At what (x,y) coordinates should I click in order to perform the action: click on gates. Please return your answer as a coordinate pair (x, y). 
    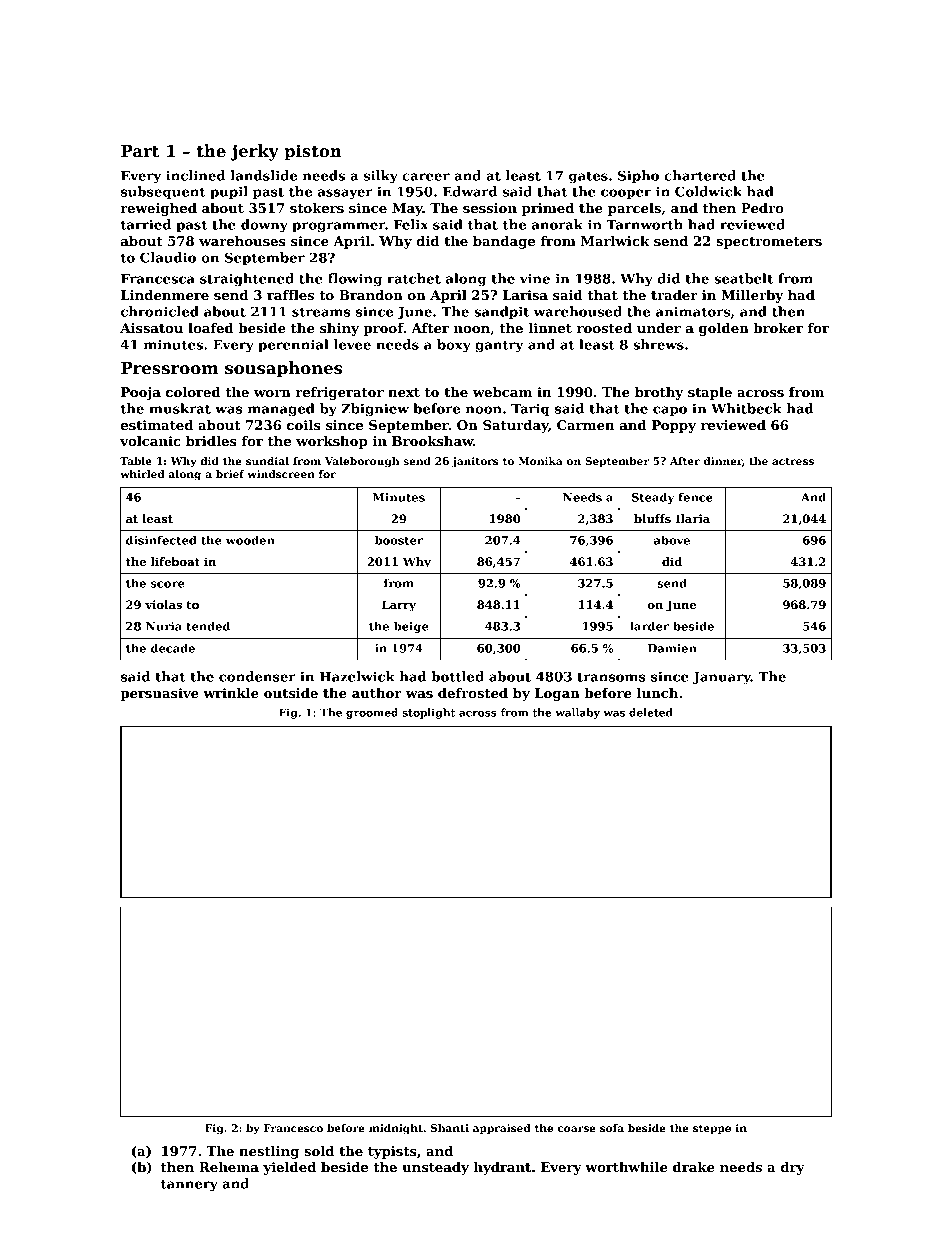
    Looking at the image, I should click on (588, 177).
